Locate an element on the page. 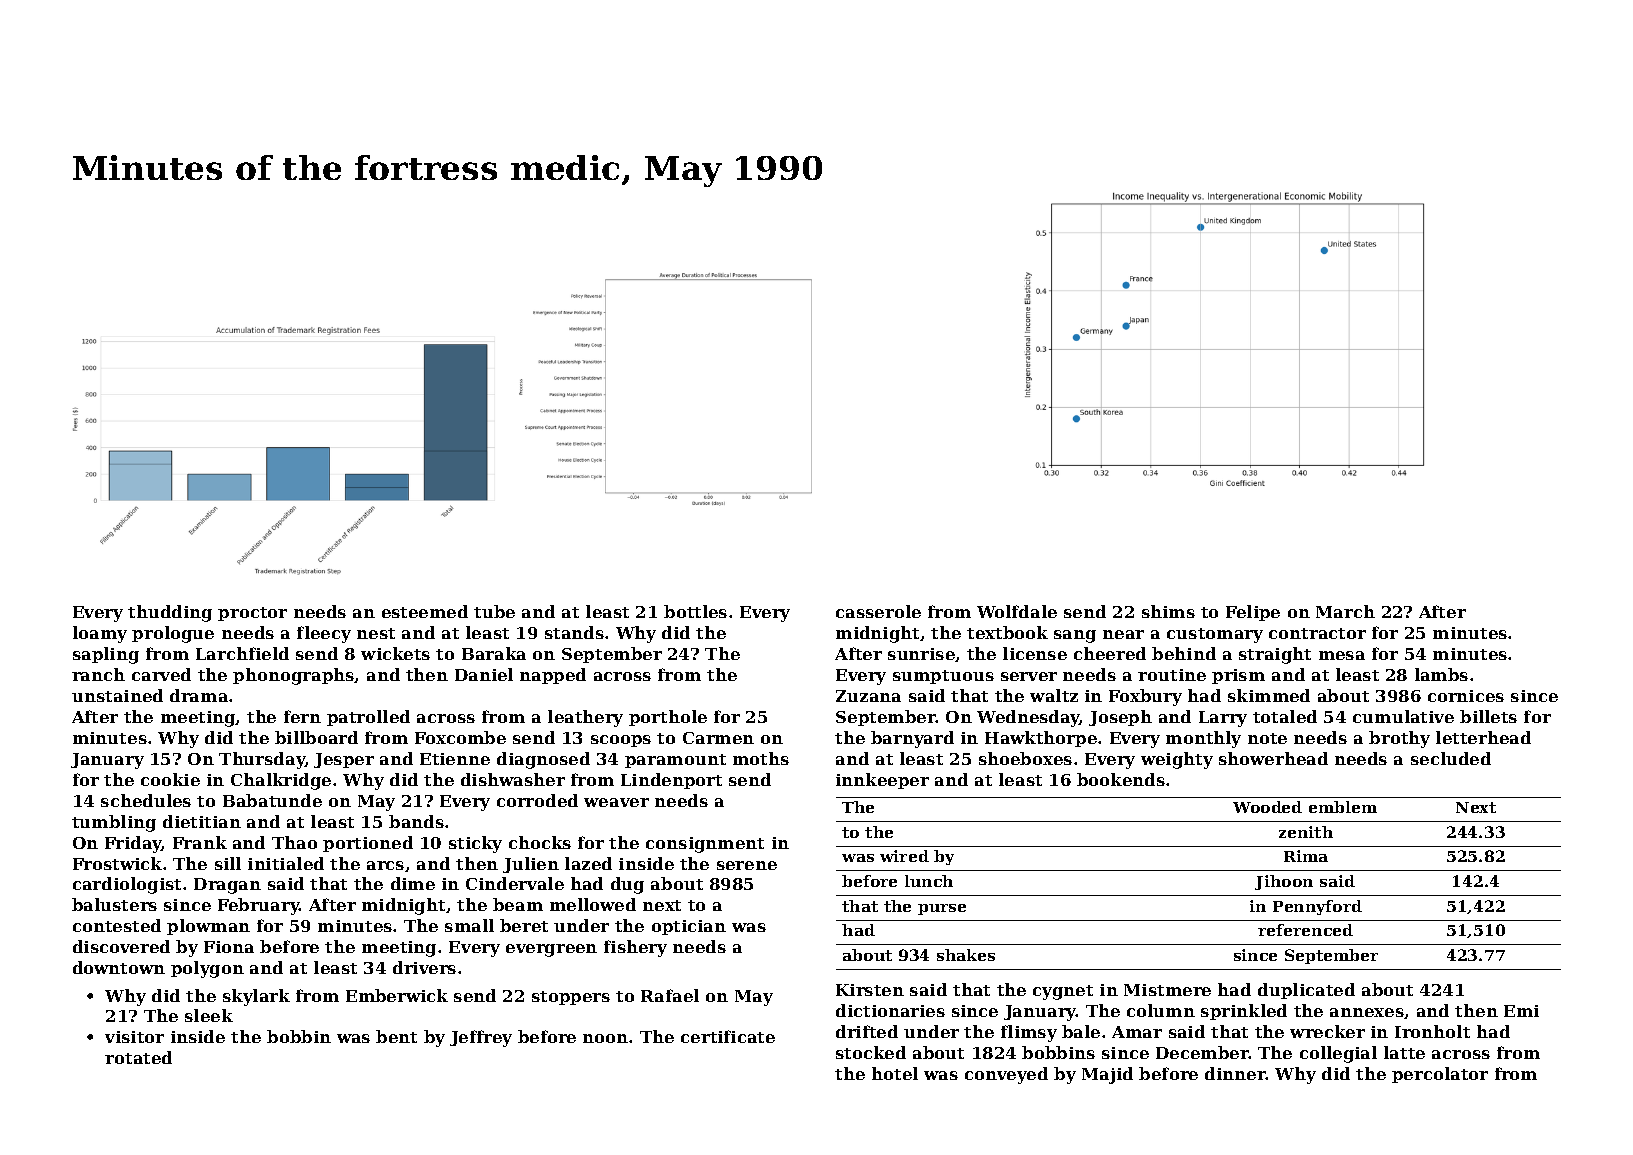 This document has width=1633, height=1155. Rafael is located at coordinates (670, 995).
